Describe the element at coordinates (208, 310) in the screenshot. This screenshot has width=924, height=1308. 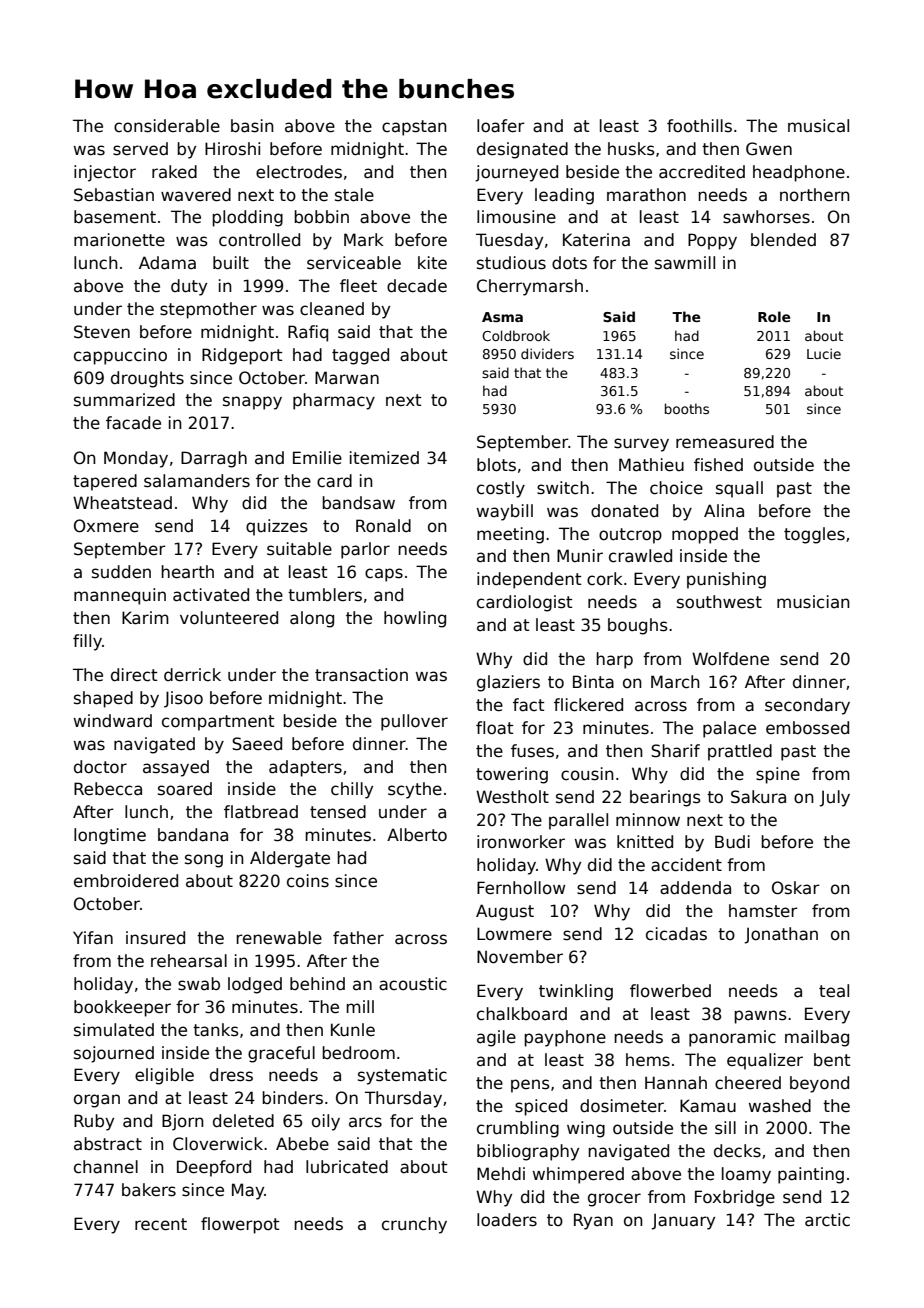
I see `stepmother` at that location.
